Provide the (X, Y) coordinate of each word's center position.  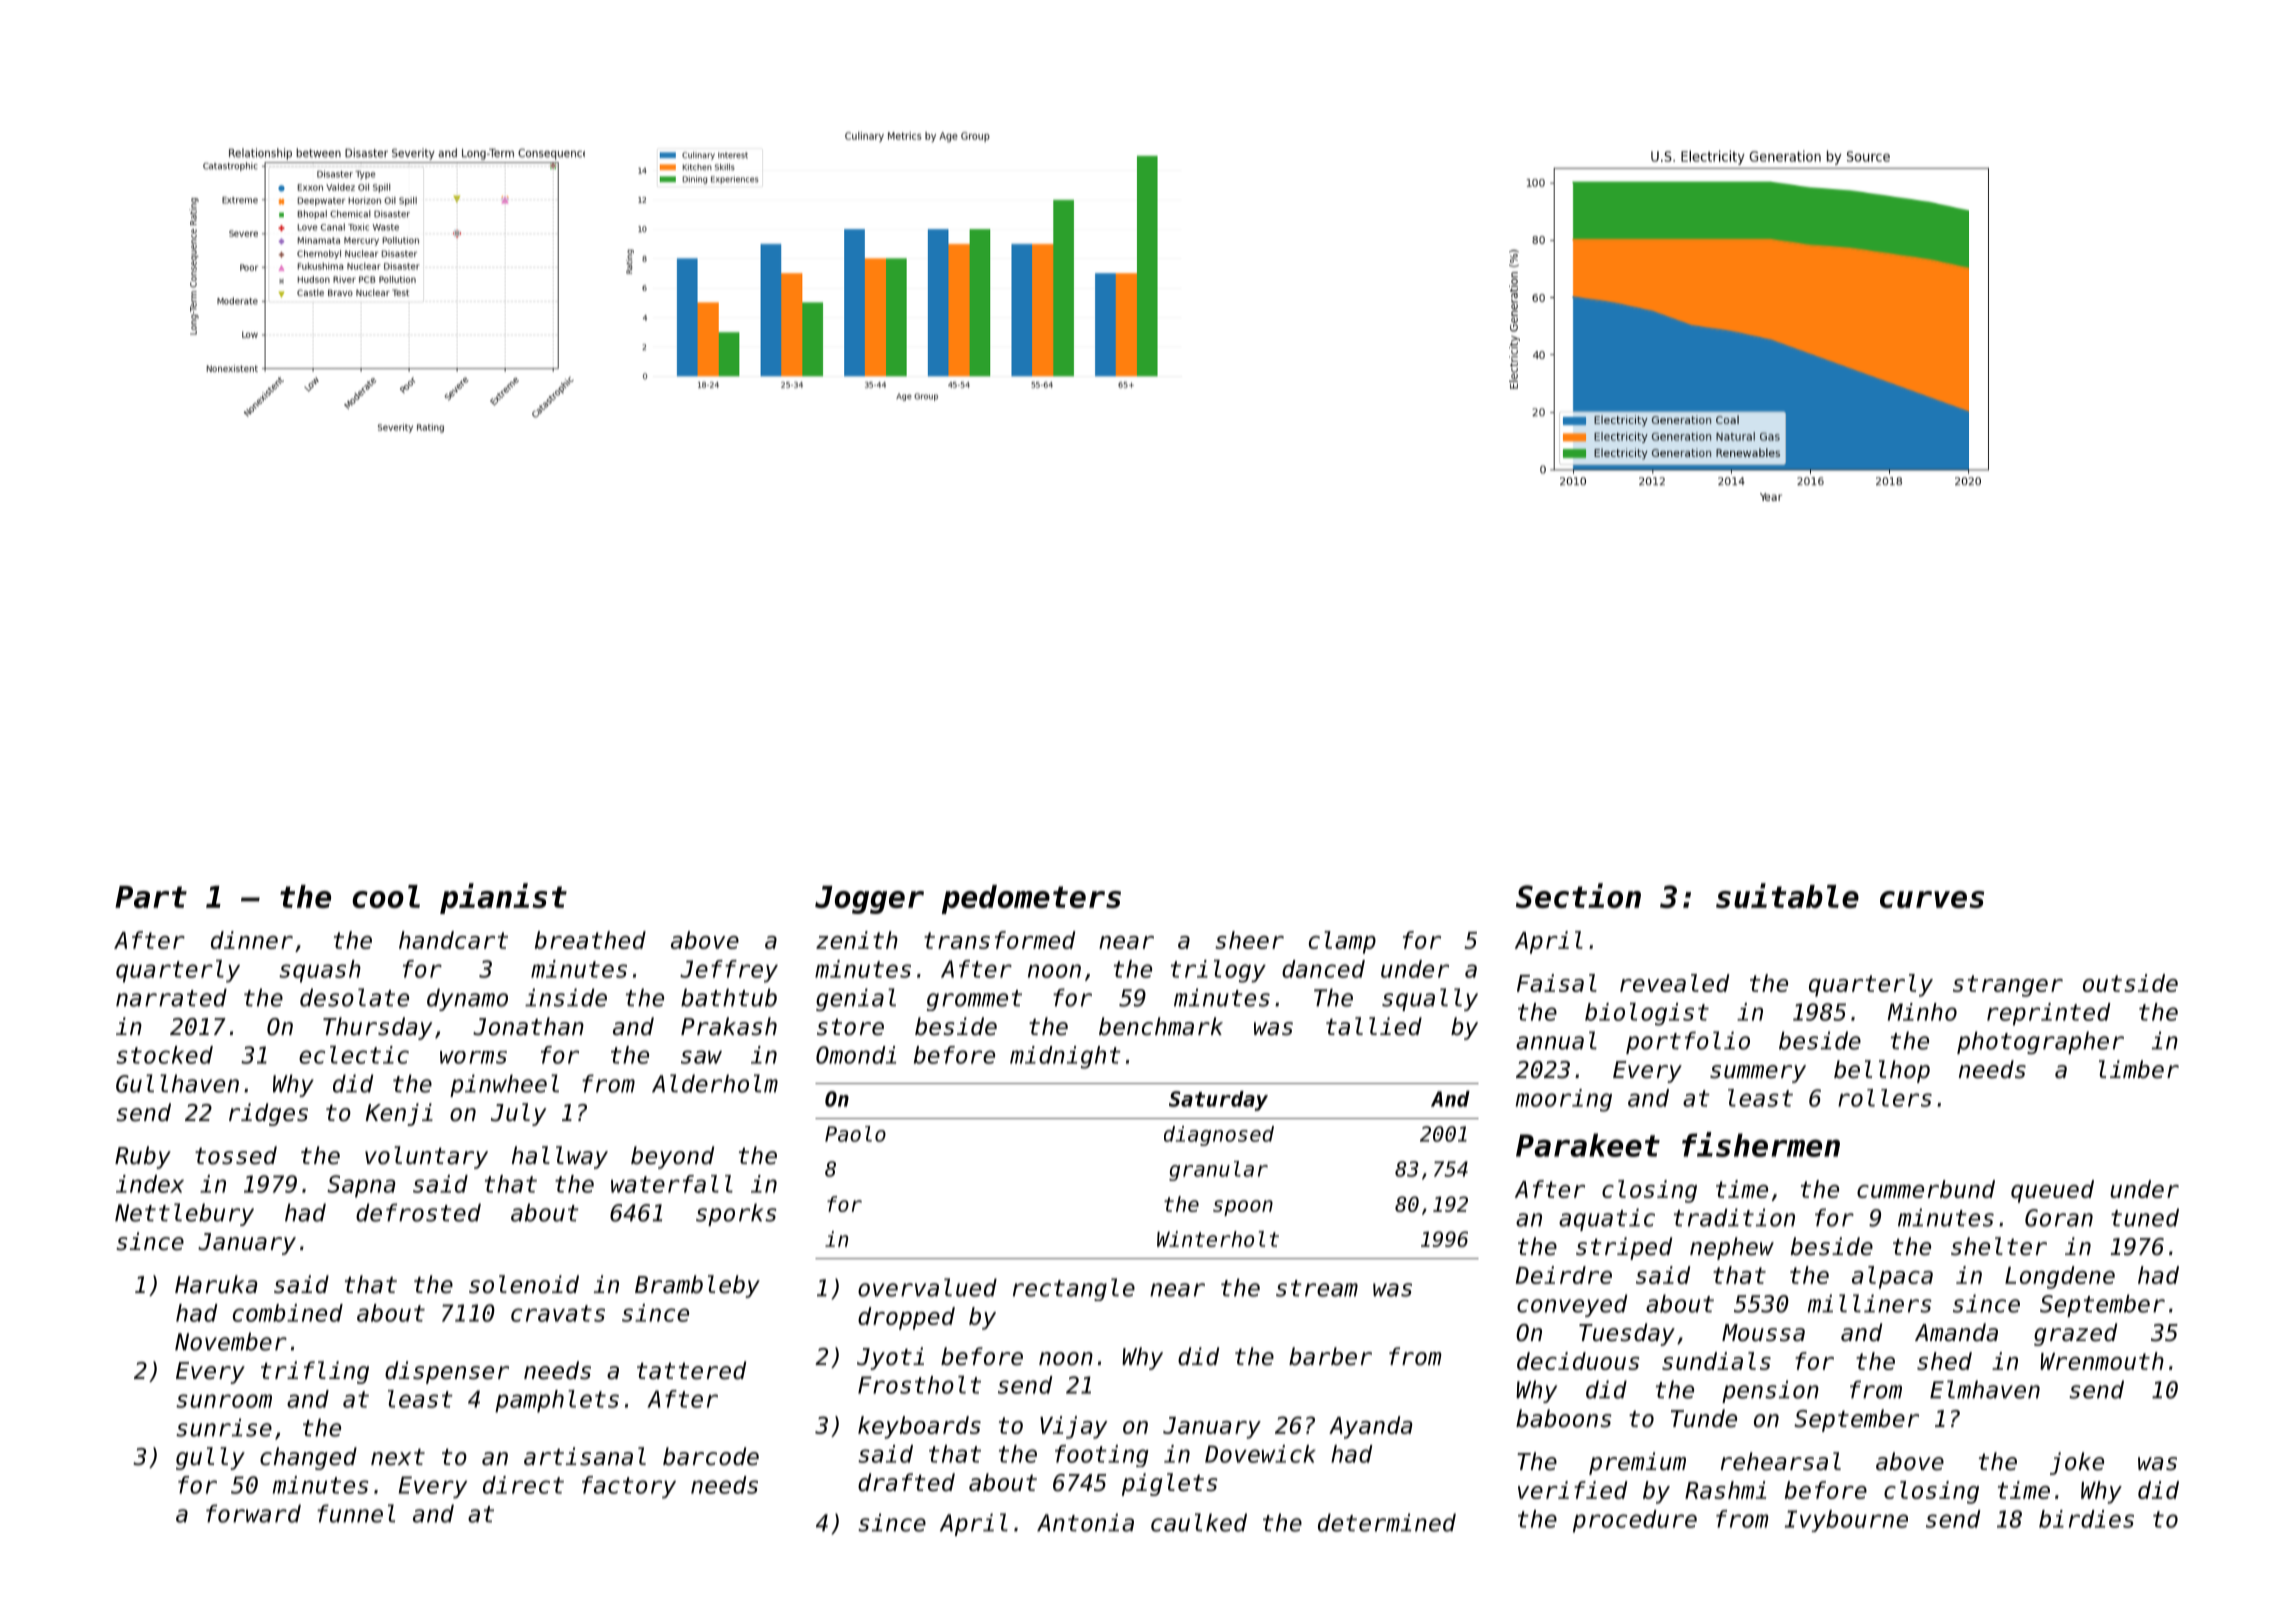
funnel (356, 1513)
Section (1578, 895)
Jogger (869, 900)
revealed (1675, 983)
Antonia (1085, 1522)
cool (386, 896)
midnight (1065, 1057)
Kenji (399, 1114)
